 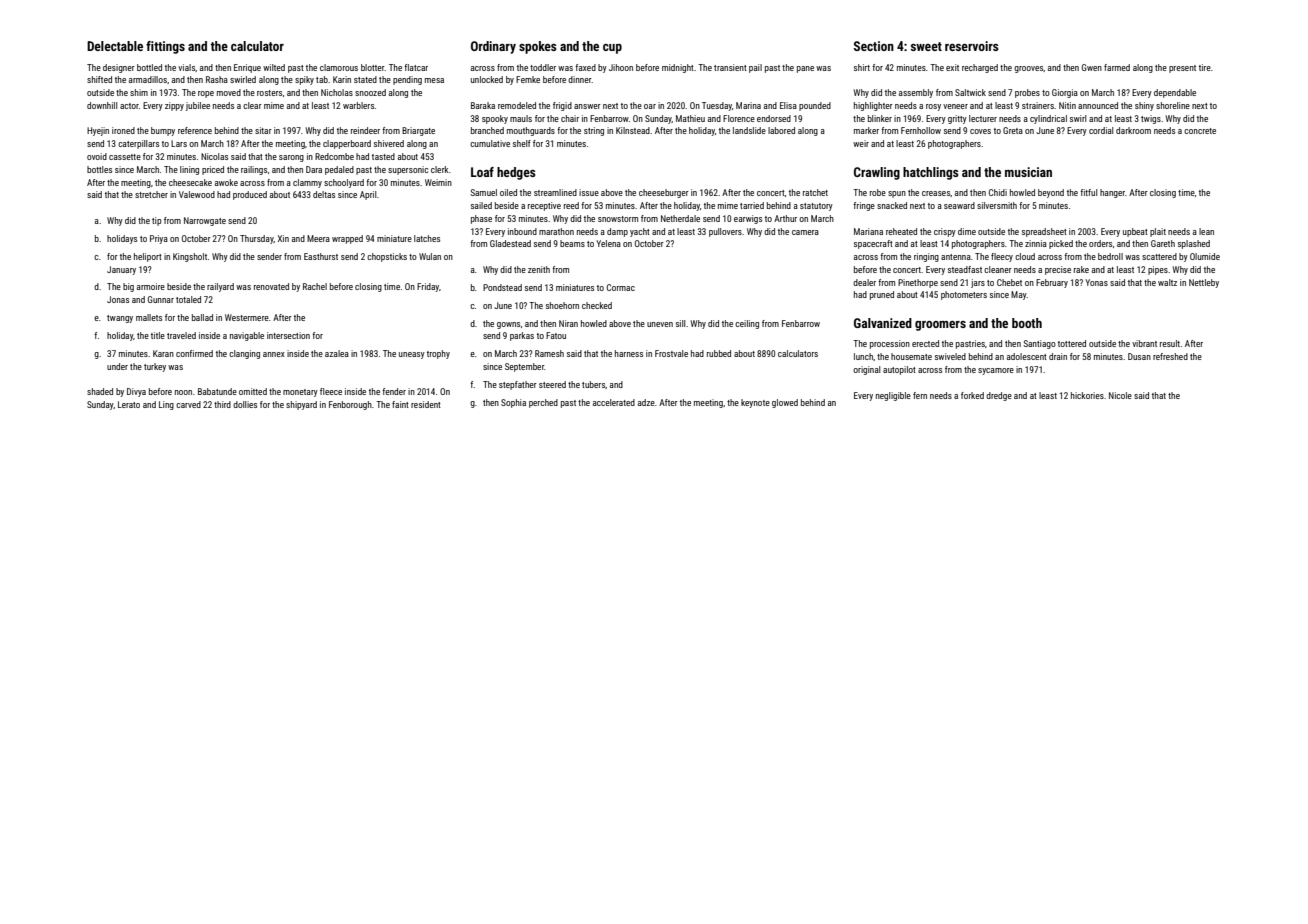 I want to click on Jihoon, so click(x=621, y=67).
